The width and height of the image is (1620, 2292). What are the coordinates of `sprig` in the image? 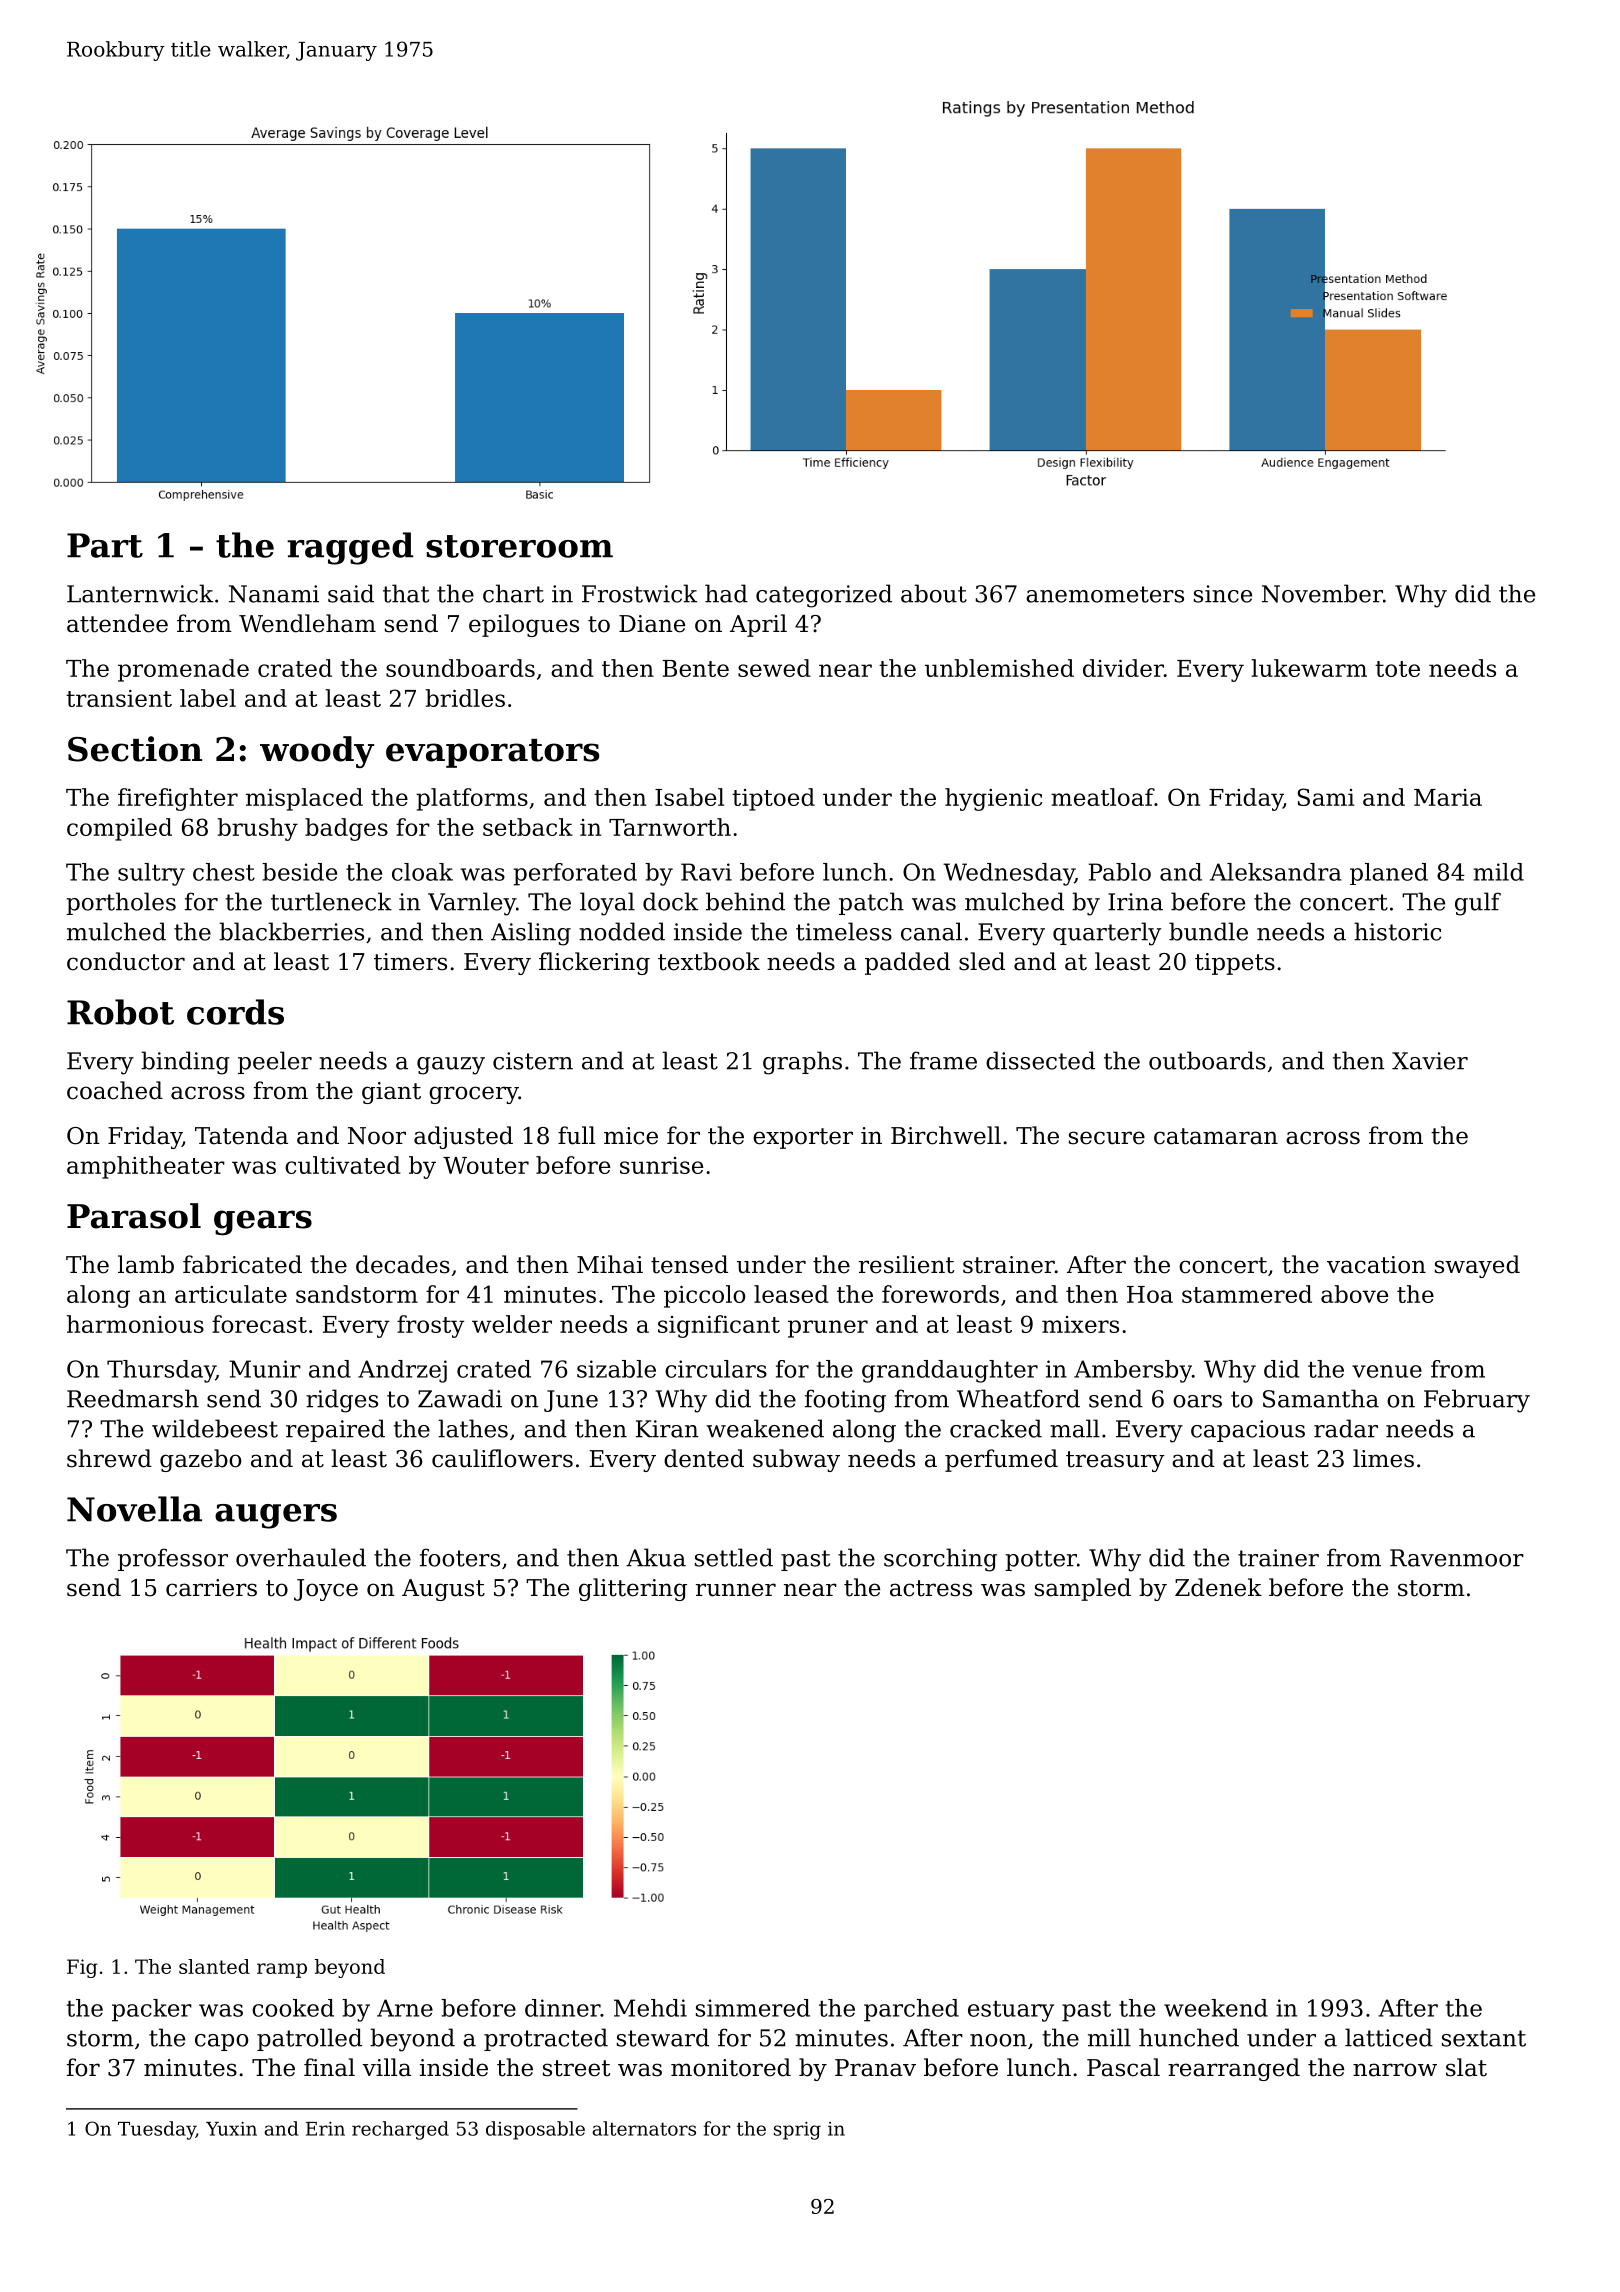 It's located at (797, 2131).
